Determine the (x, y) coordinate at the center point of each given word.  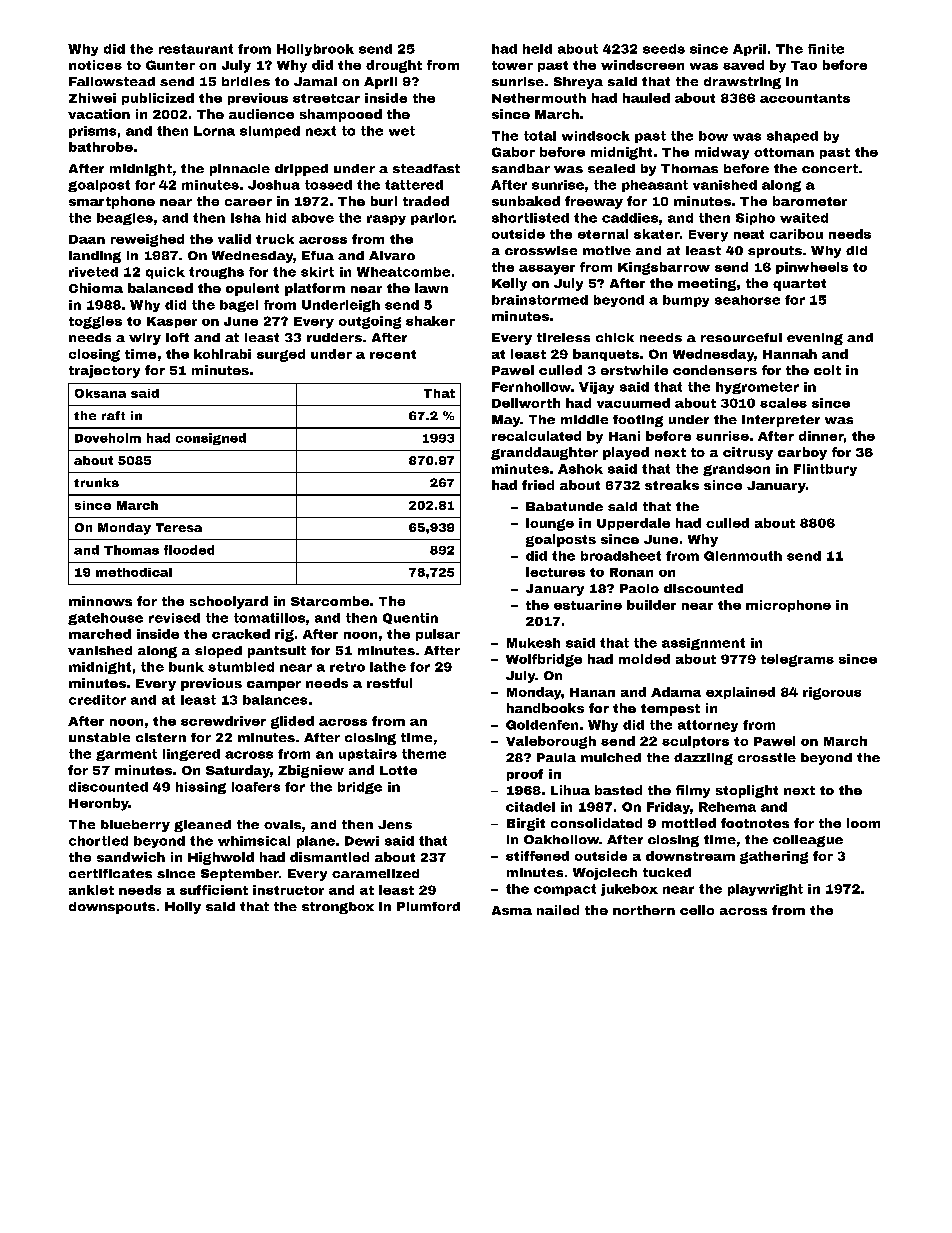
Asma (512, 910)
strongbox (338, 908)
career (248, 202)
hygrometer (757, 388)
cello (697, 910)
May (506, 421)
